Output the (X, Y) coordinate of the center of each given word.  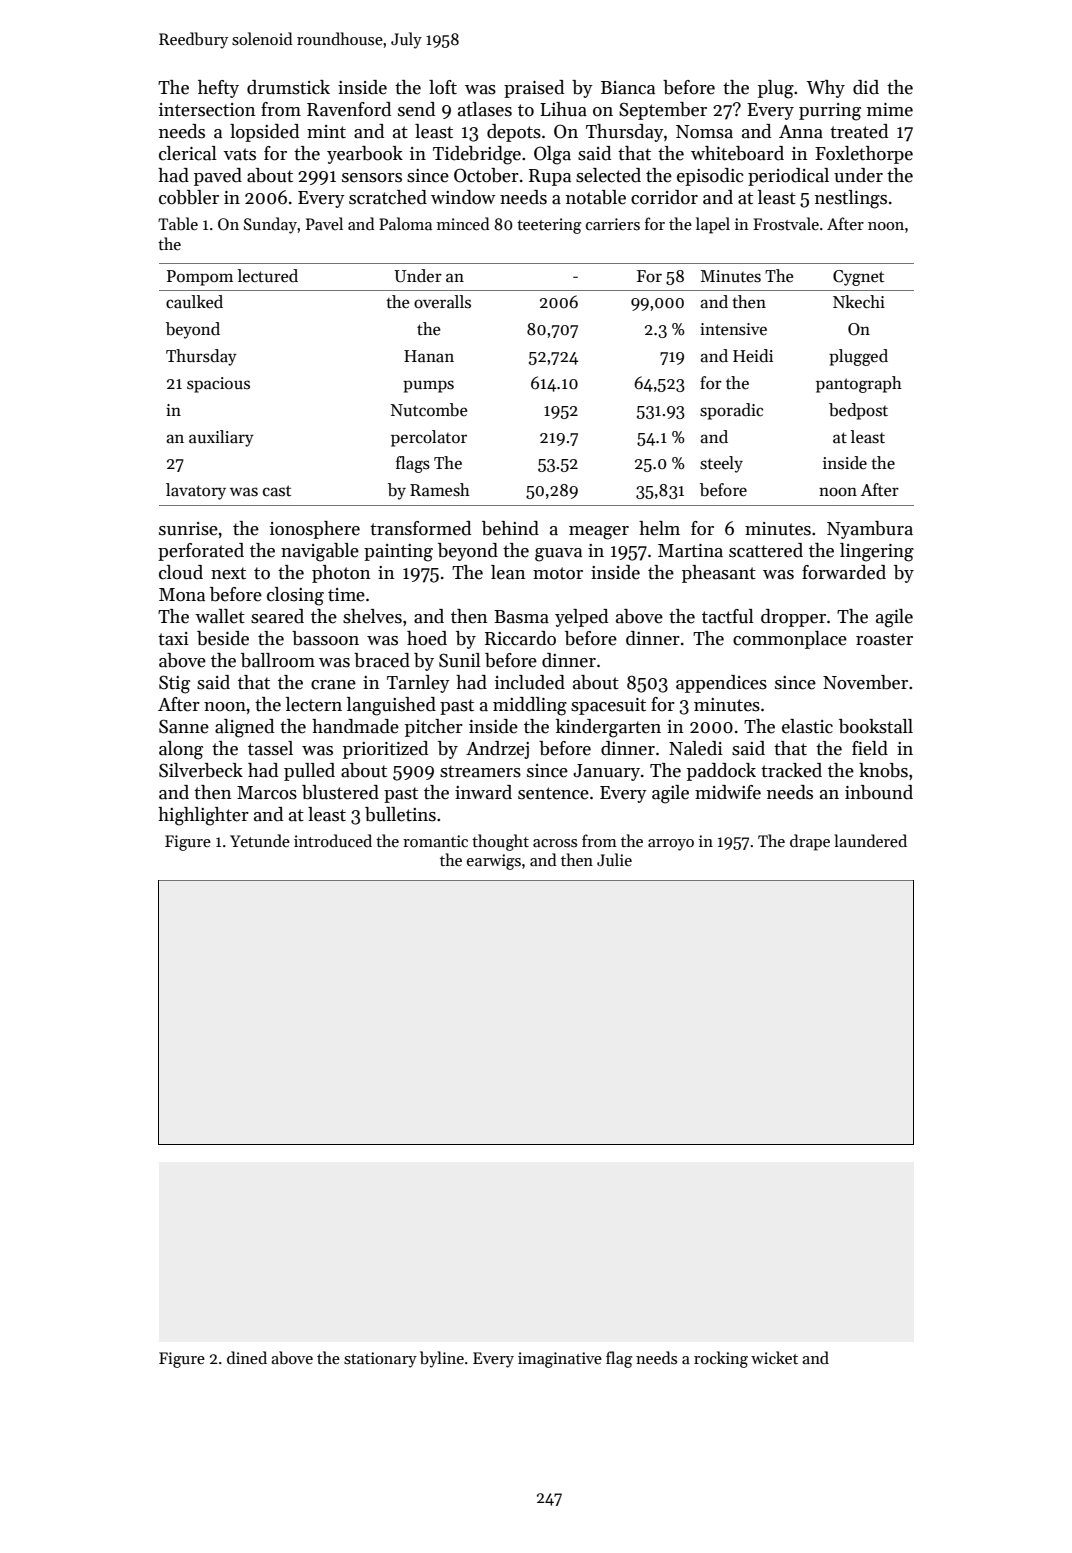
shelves (372, 616)
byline (442, 1359)
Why (825, 89)
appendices (721, 684)
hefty (218, 89)
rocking (721, 1359)
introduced (333, 840)
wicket (774, 1357)
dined (247, 1357)
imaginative (560, 1360)
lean (508, 572)
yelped (581, 618)
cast (277, 491)
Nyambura (870, 530)
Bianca (628, 88)
